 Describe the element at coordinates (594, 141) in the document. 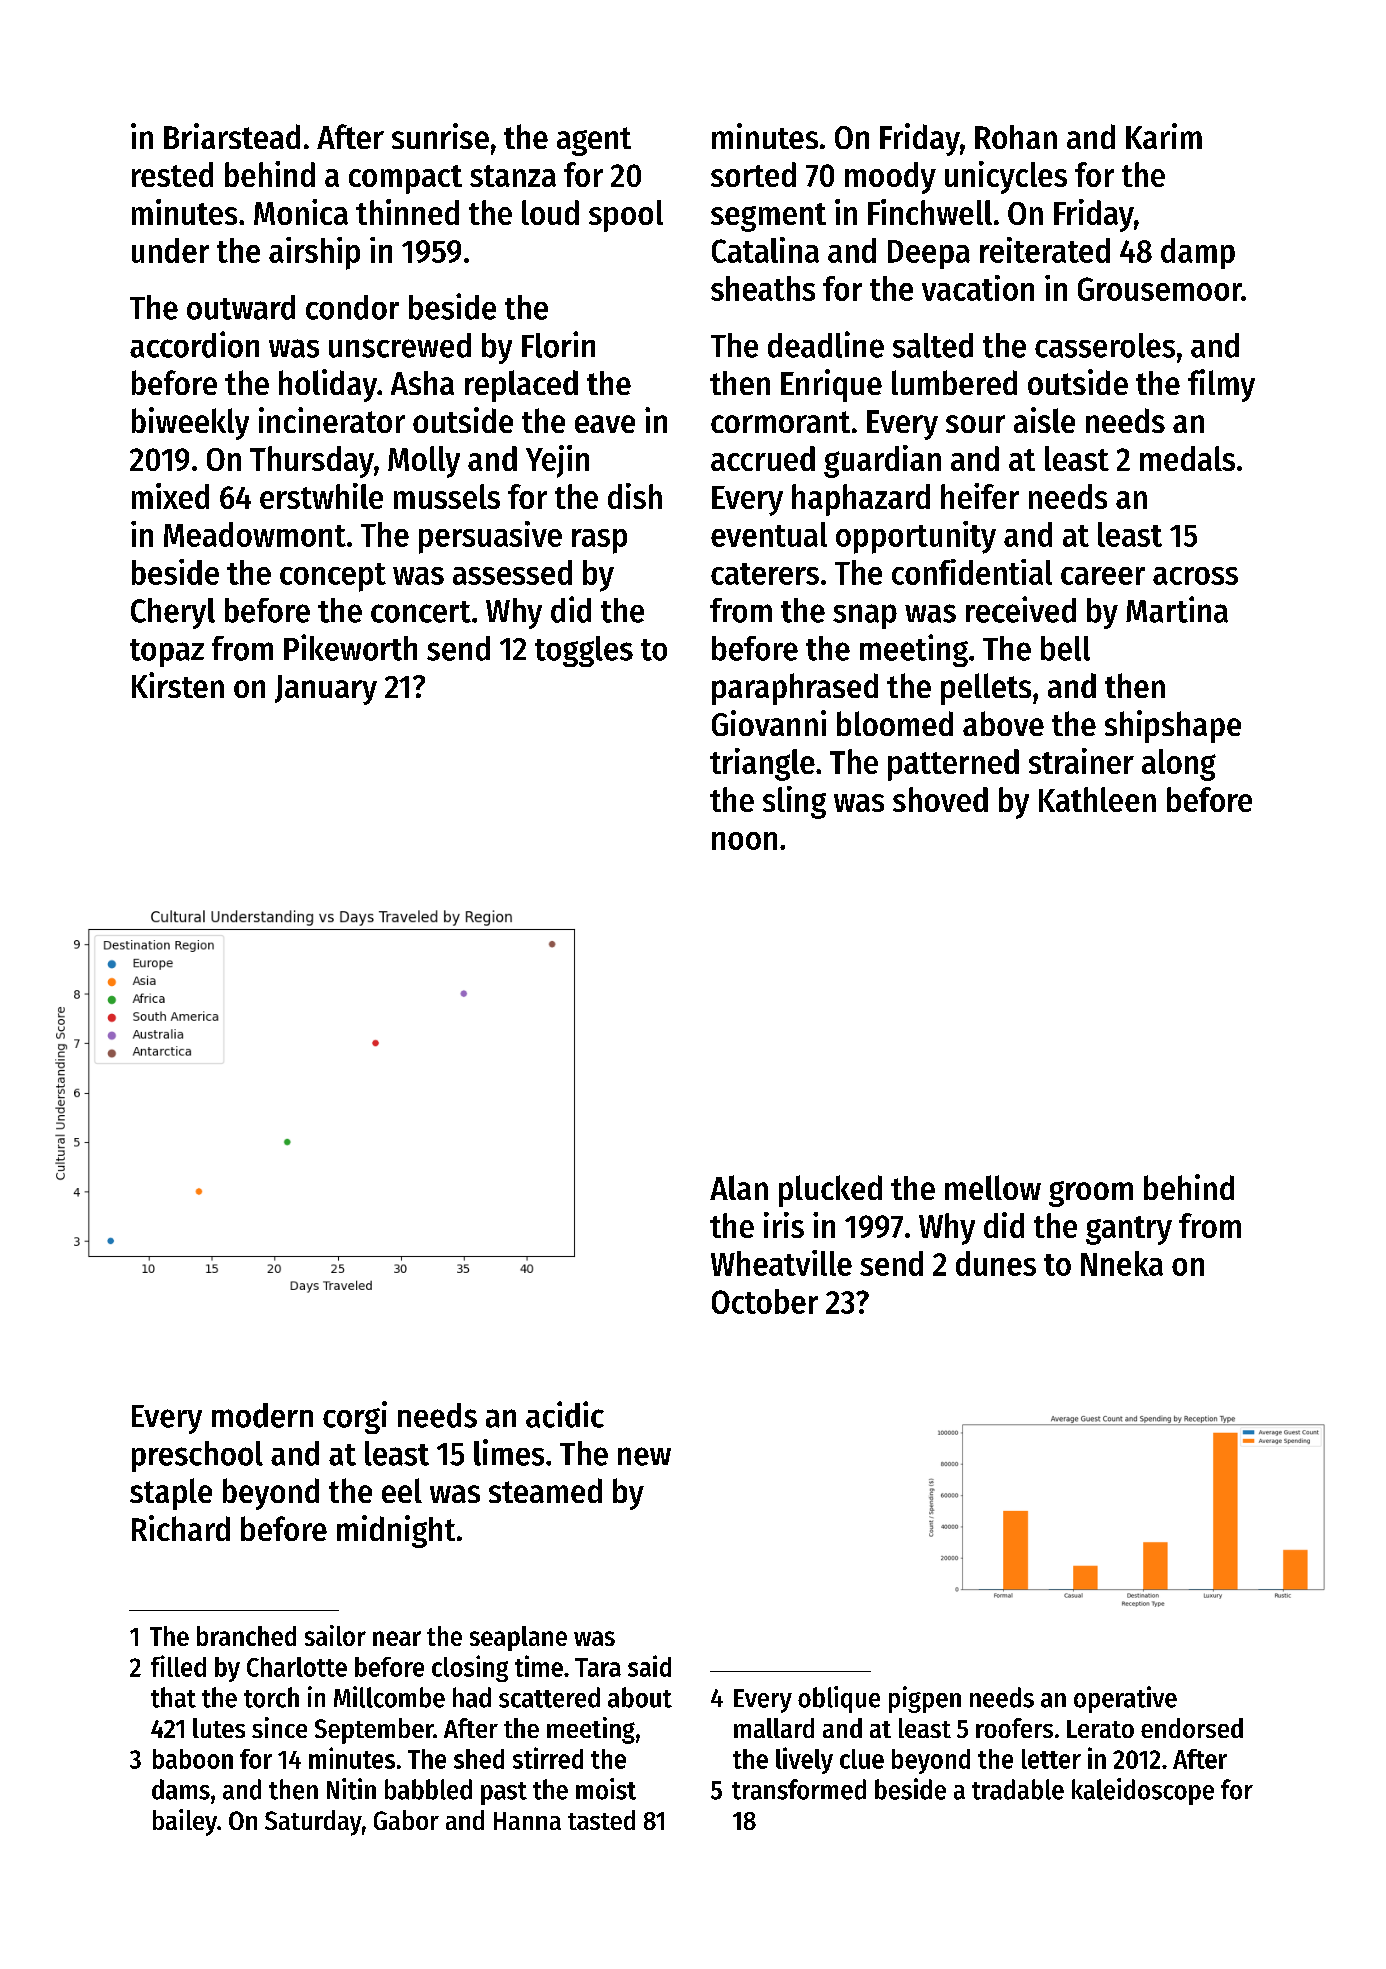

I see `agent` at that location.
